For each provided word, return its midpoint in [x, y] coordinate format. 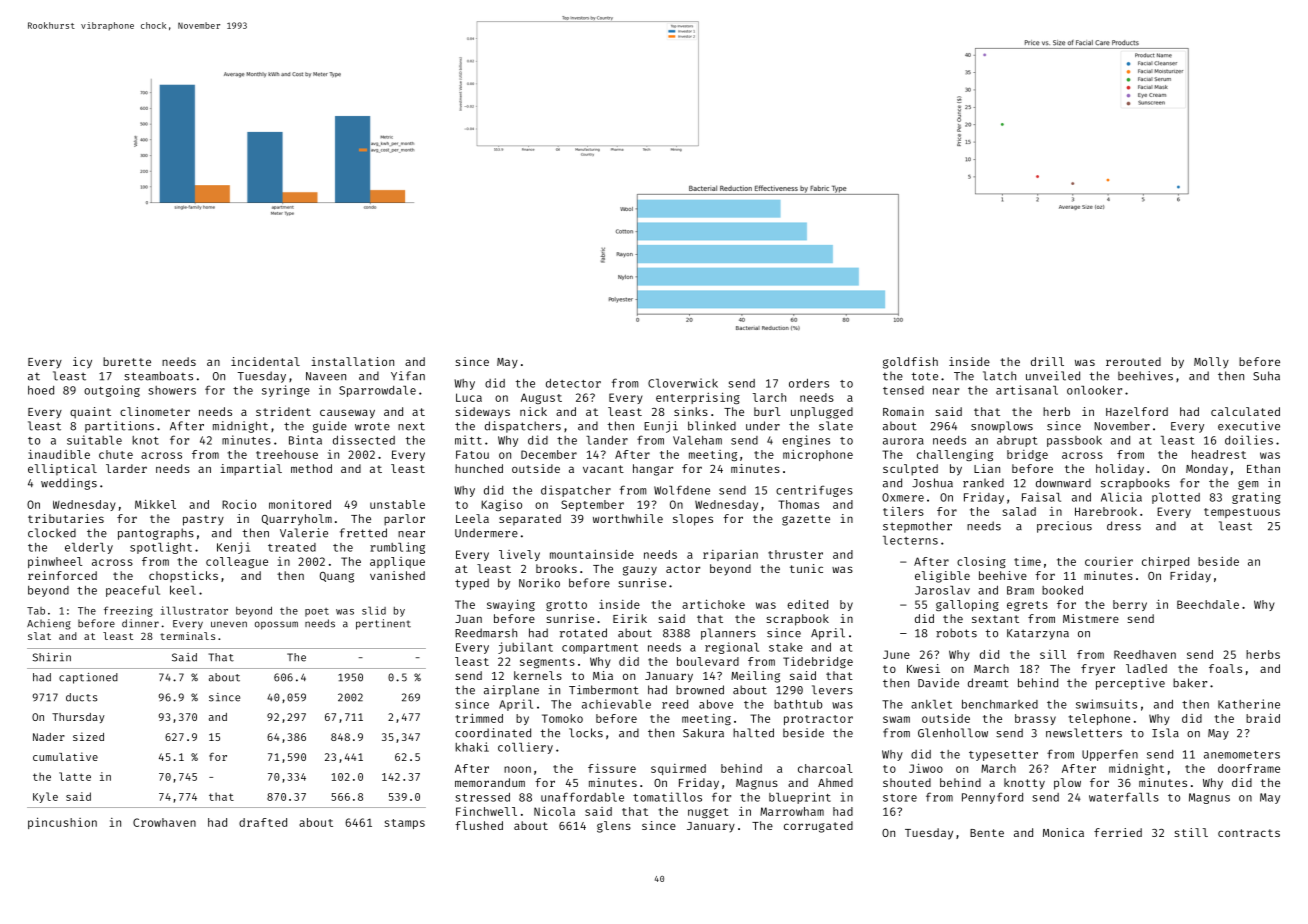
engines [806, 441]
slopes [693, 520]
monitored [300, 504]
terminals [187, 636]
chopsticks [183, 577]
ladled [1146, 668]
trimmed [479, 718]
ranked [983, 483]
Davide [938, 683]
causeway [347, 414]
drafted [263, 822]
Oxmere [903, 497]
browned [700, 690]
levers [832, 690]
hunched [479, 468]
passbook [1074, 441]
